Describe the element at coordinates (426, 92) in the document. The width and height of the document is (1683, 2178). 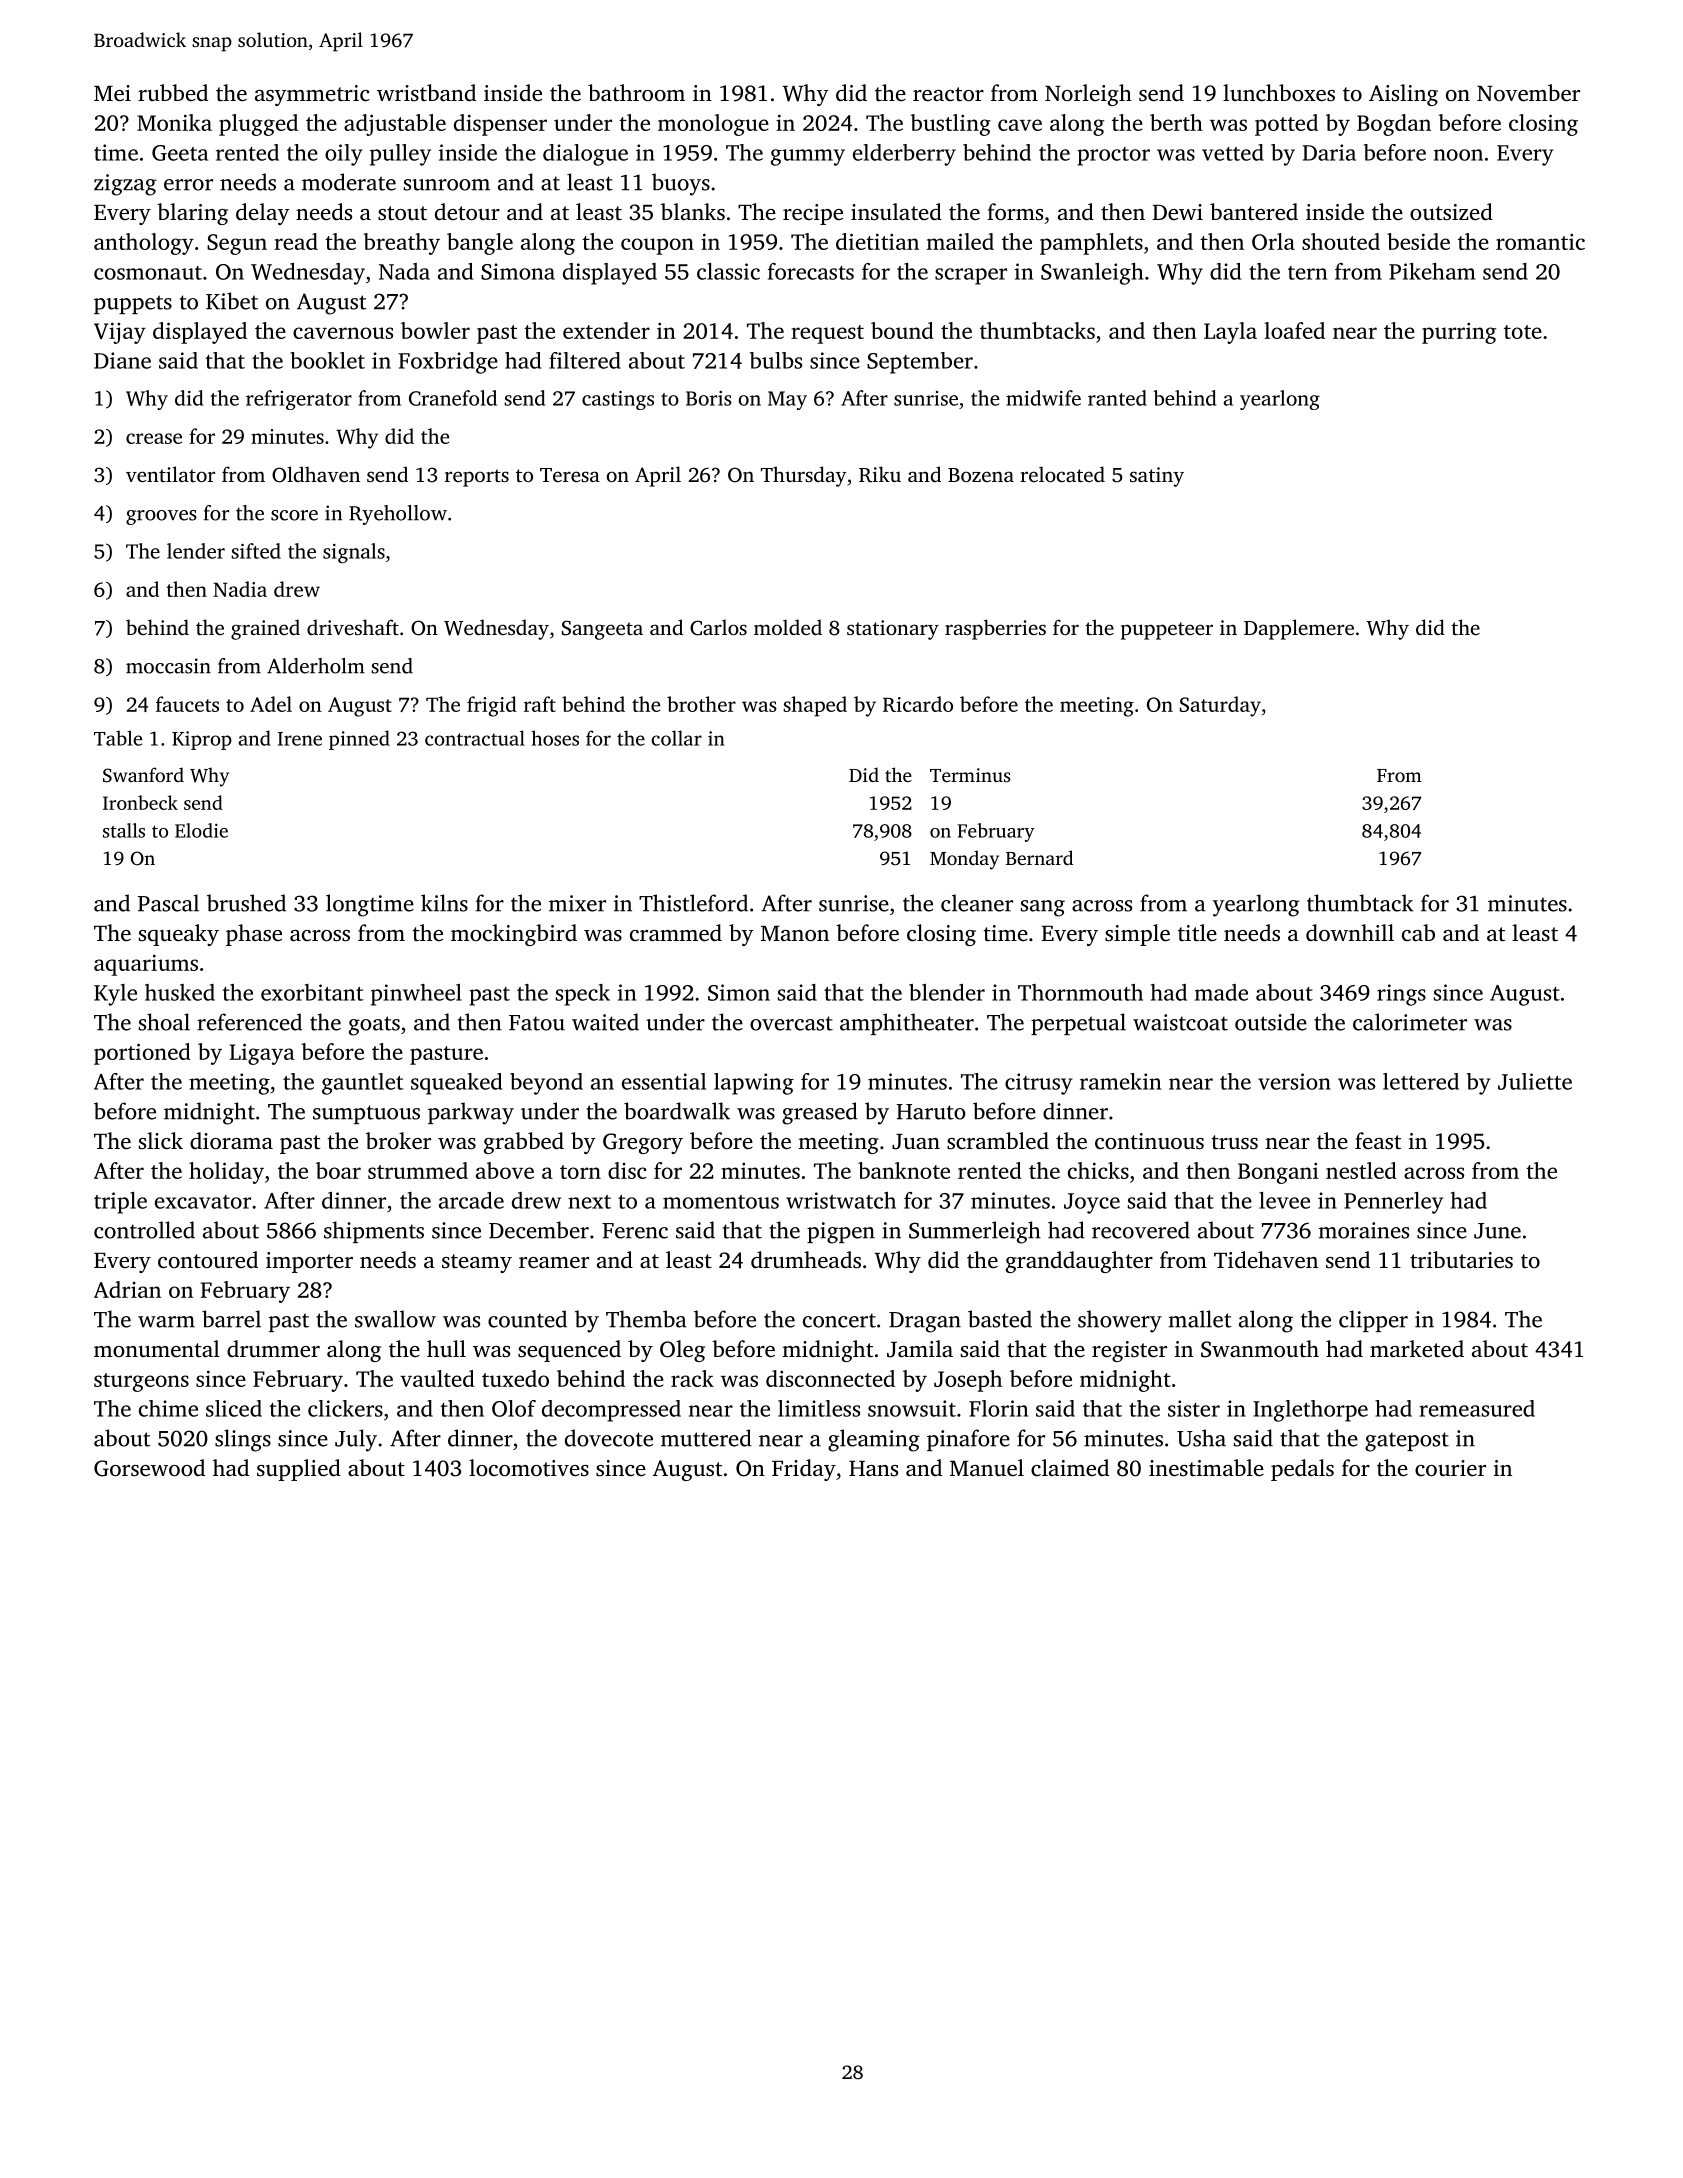
I see `wristband` at that location.
